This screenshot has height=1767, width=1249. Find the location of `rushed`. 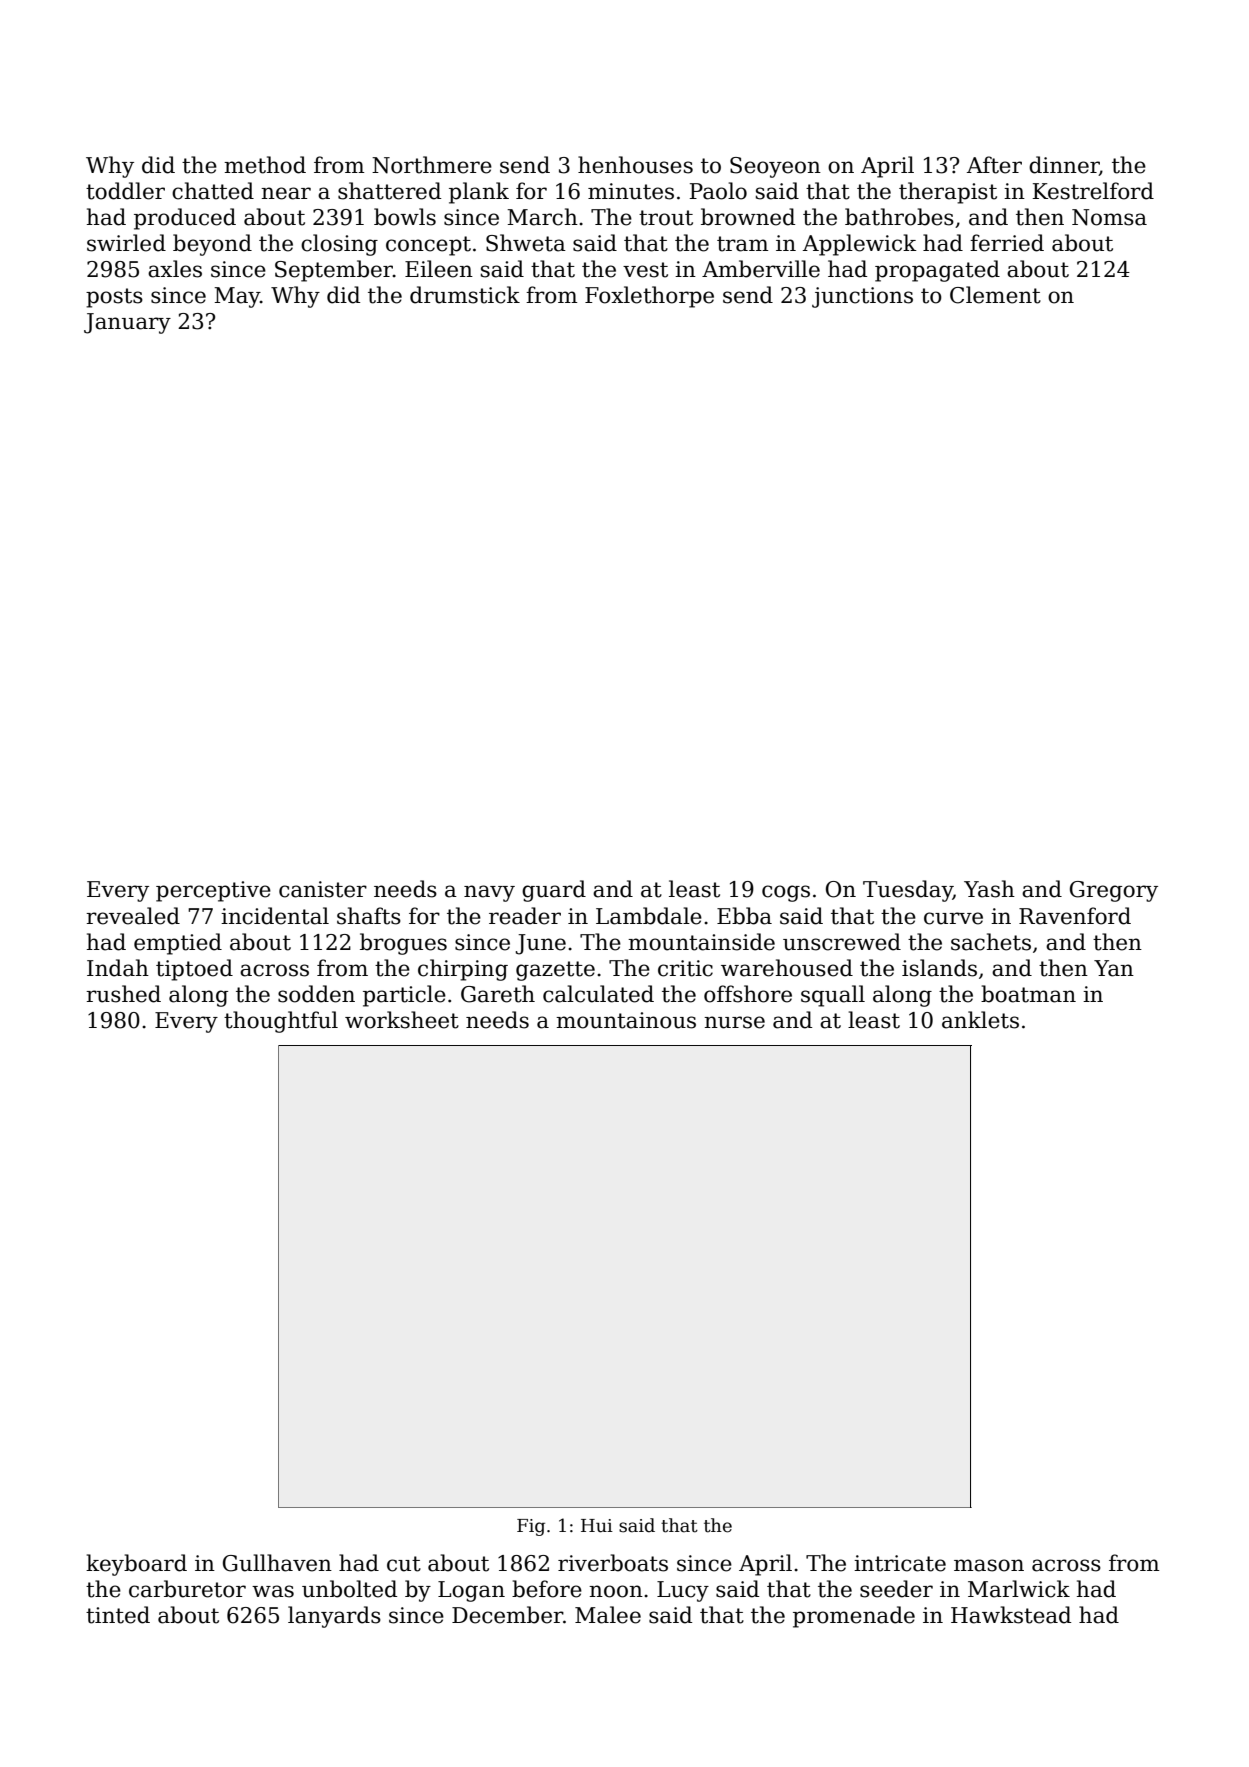

rushed is located at coordinates (123, 994).
